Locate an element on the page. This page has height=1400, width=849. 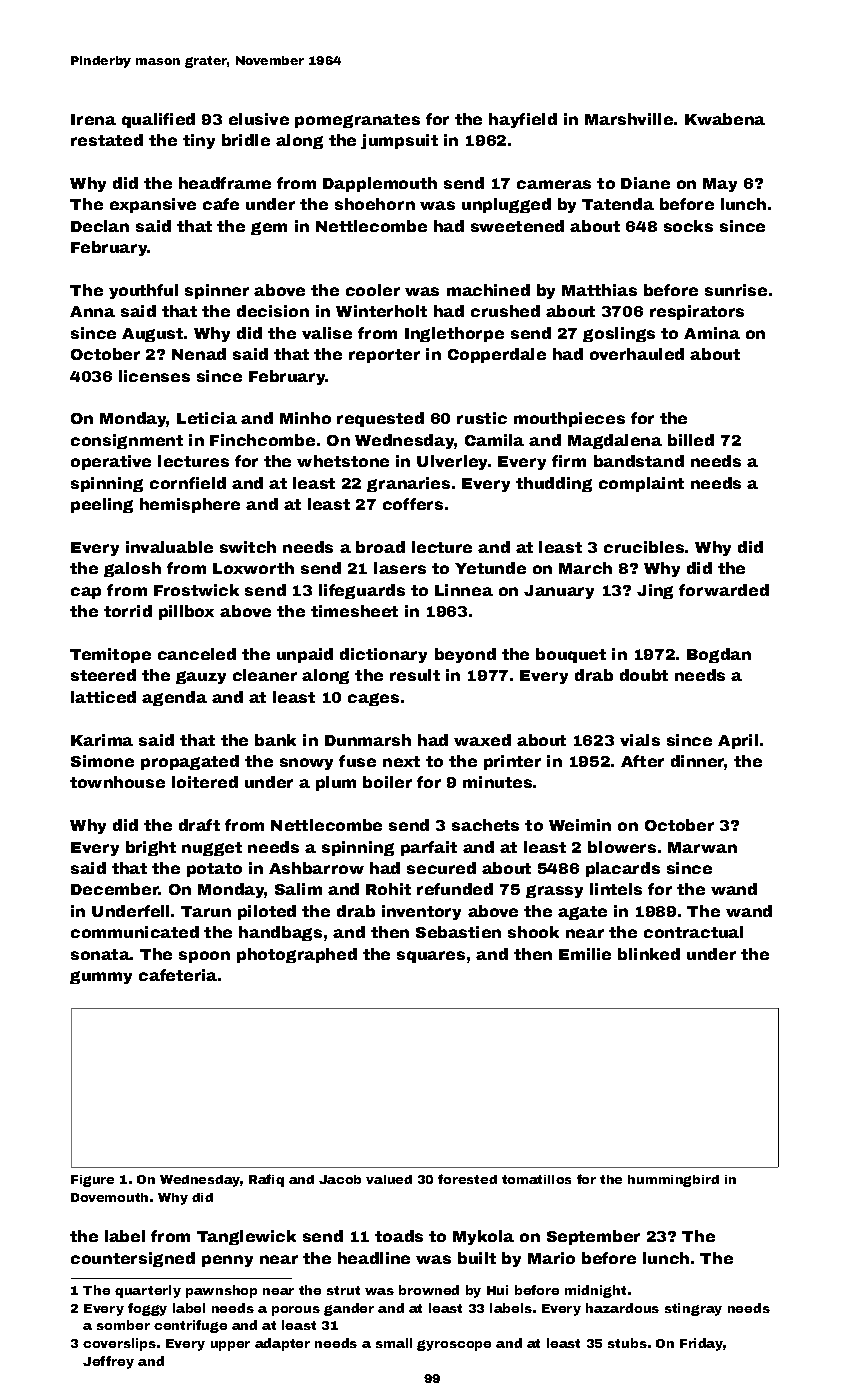
beyond is located at coordinates (465, 655).
